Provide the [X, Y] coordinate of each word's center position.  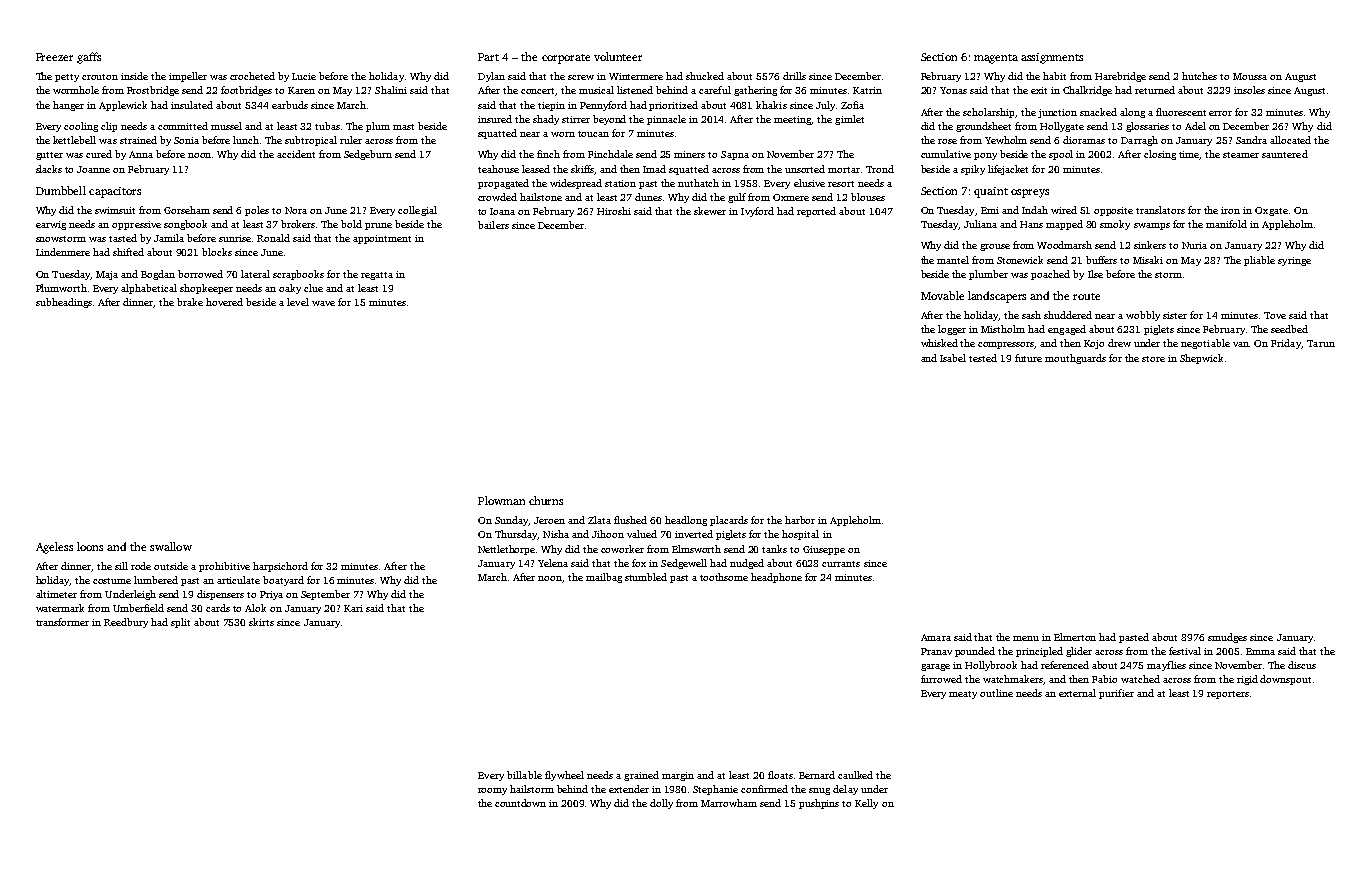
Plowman [501, 500]
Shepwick [1201, 359]
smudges [1227, 638]
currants [841, 564]
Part [488, 57]
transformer [62, 622]
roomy [492, 791]
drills [794, 76]
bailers [493, 225]
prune [378, 226]
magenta [996, 59]
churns [546, 500]
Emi [990, 210]
